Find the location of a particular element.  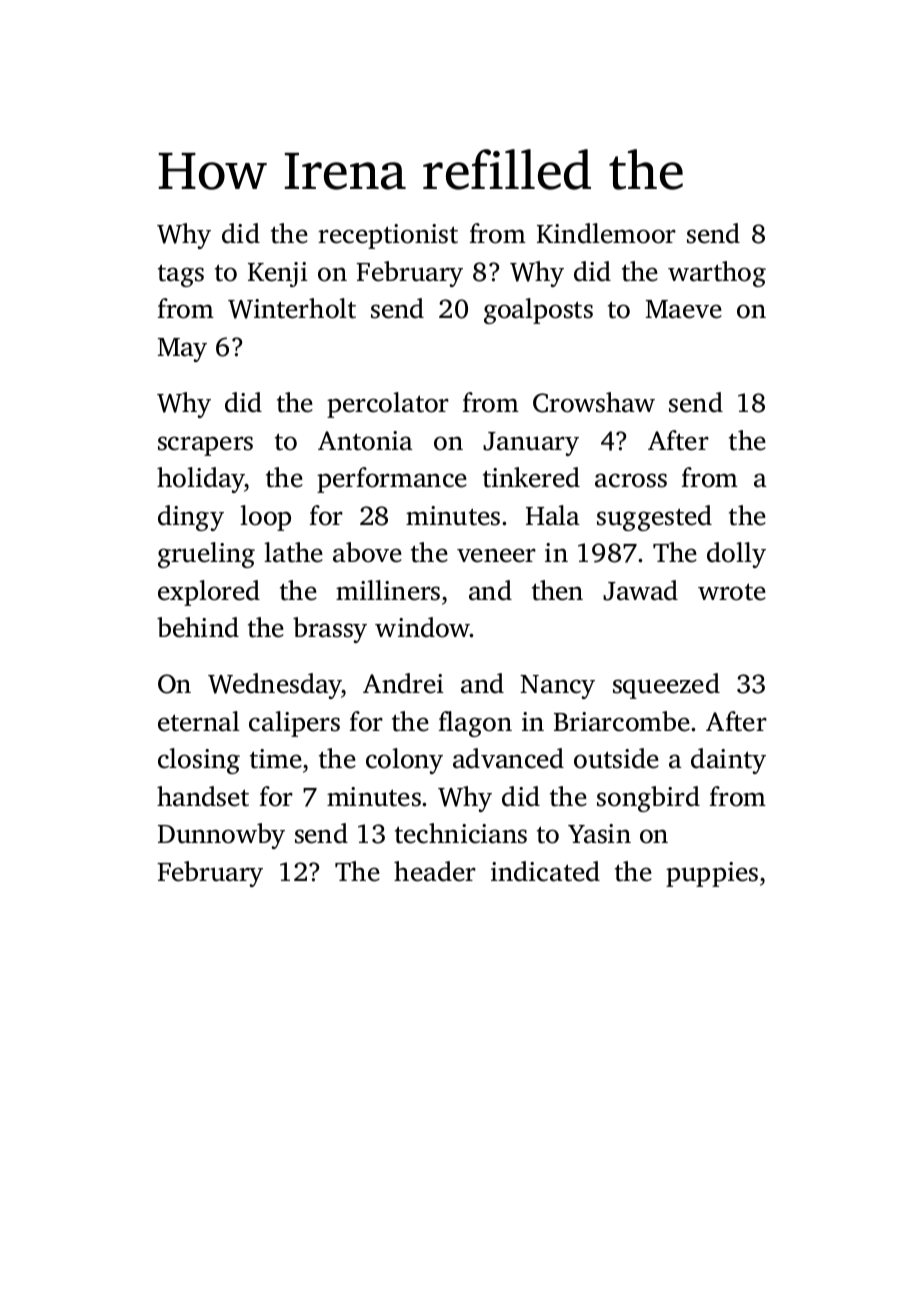

advanced is located at coordinates (508, 758).
